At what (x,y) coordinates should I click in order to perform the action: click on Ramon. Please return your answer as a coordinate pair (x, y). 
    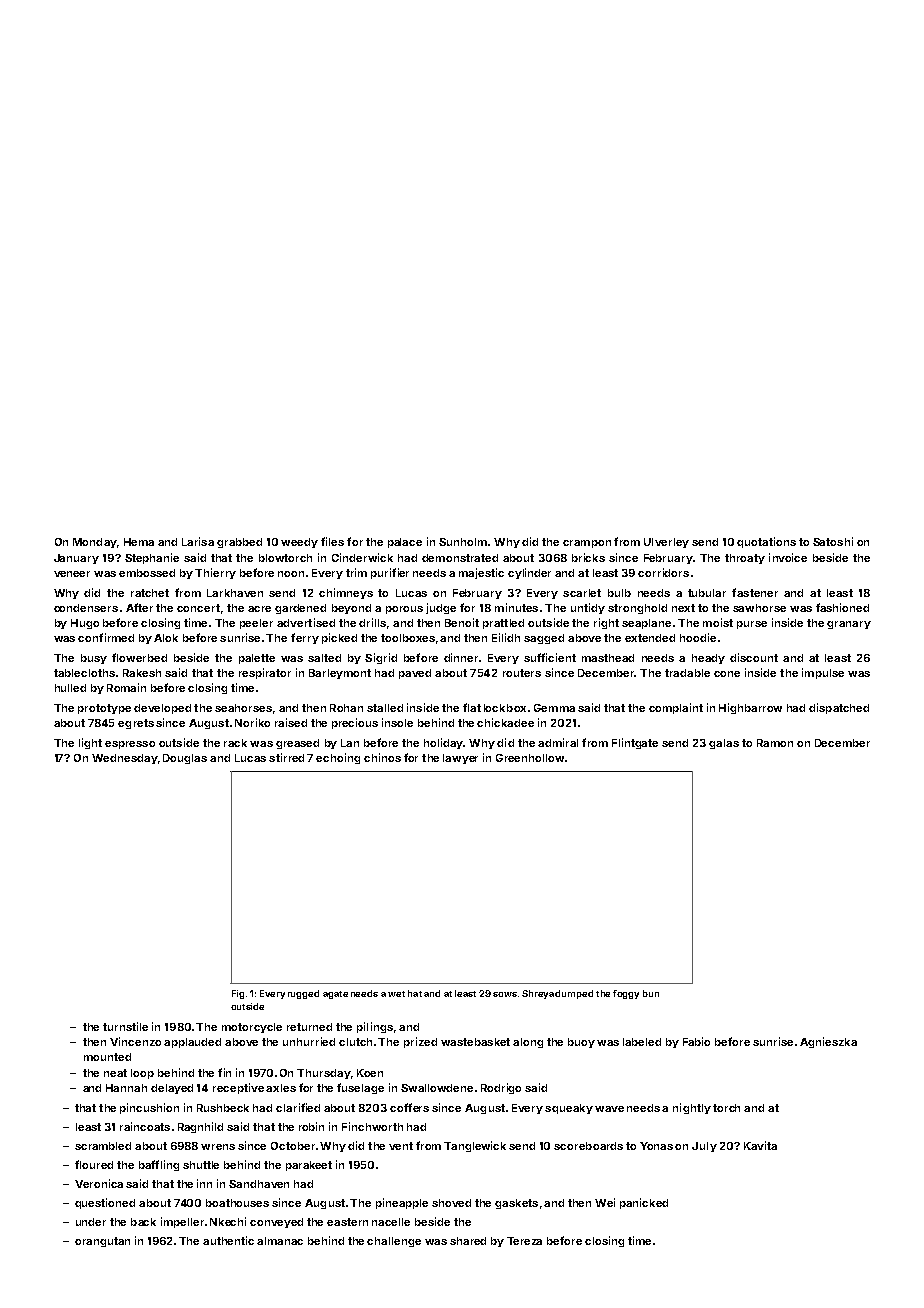
    Looking at the image, I should click on (775, 743).
